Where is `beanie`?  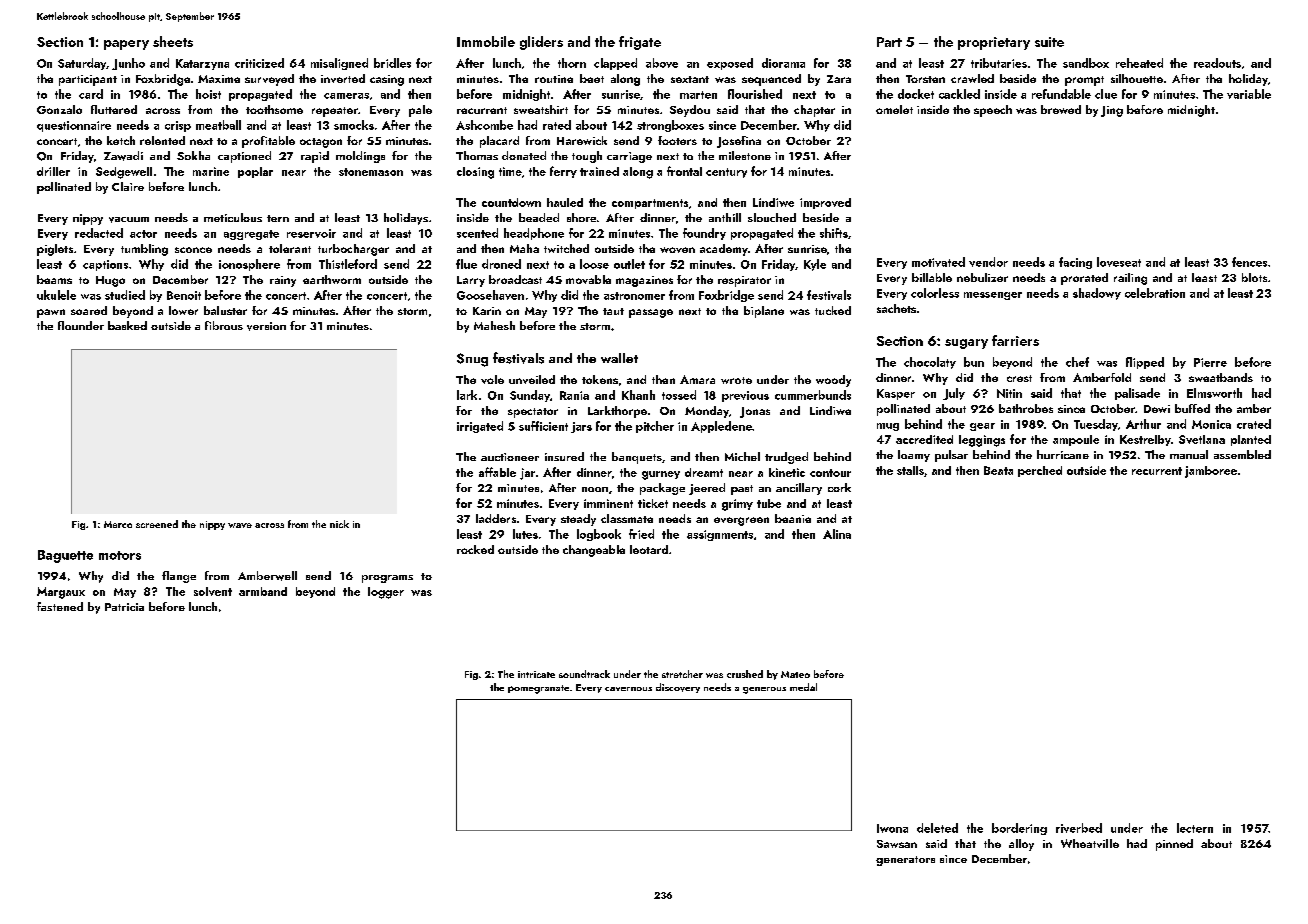 beanie is located at coordinates (793, 518).
